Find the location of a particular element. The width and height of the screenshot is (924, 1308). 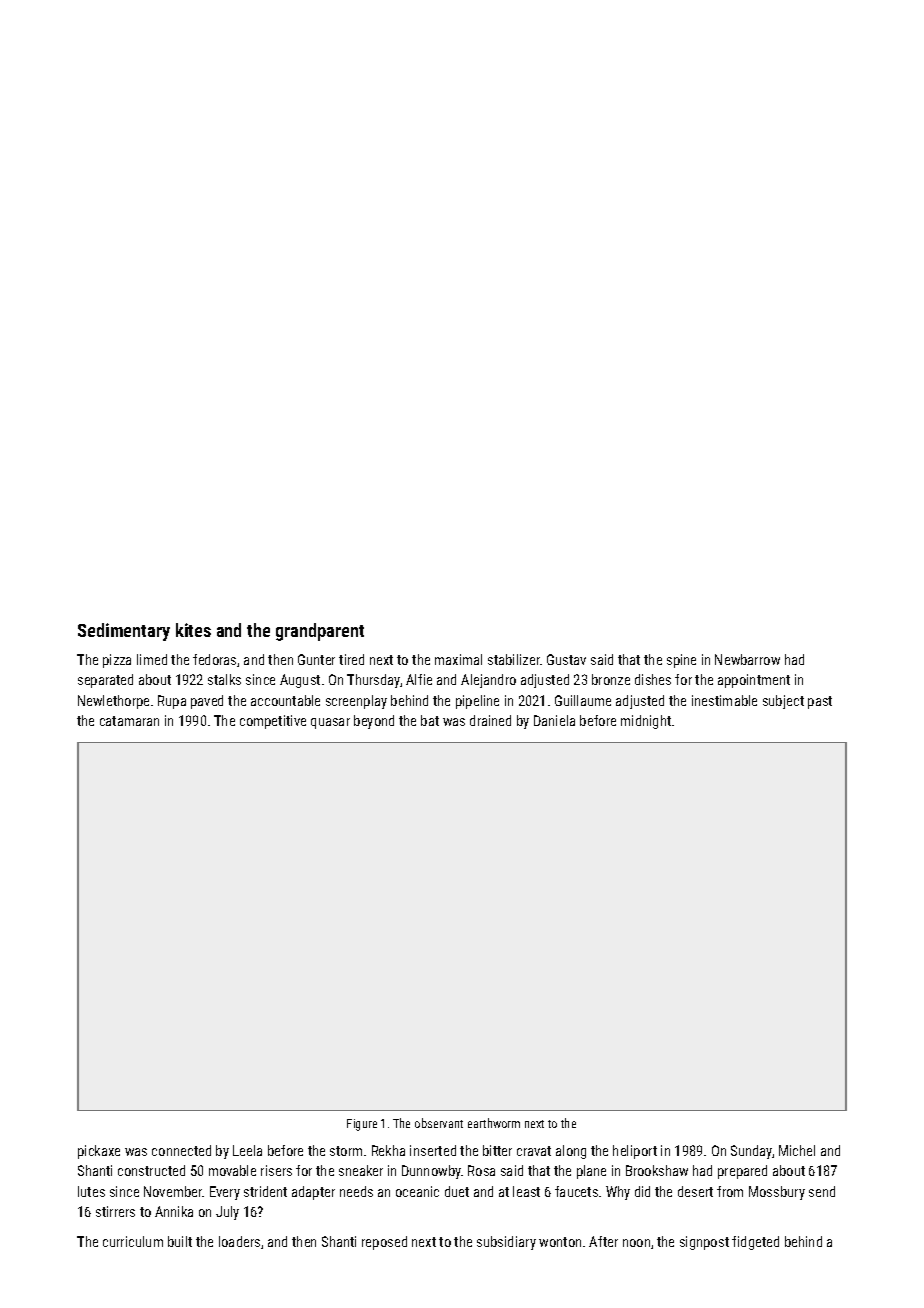

catamaran is located at coordinates (129, 721).
